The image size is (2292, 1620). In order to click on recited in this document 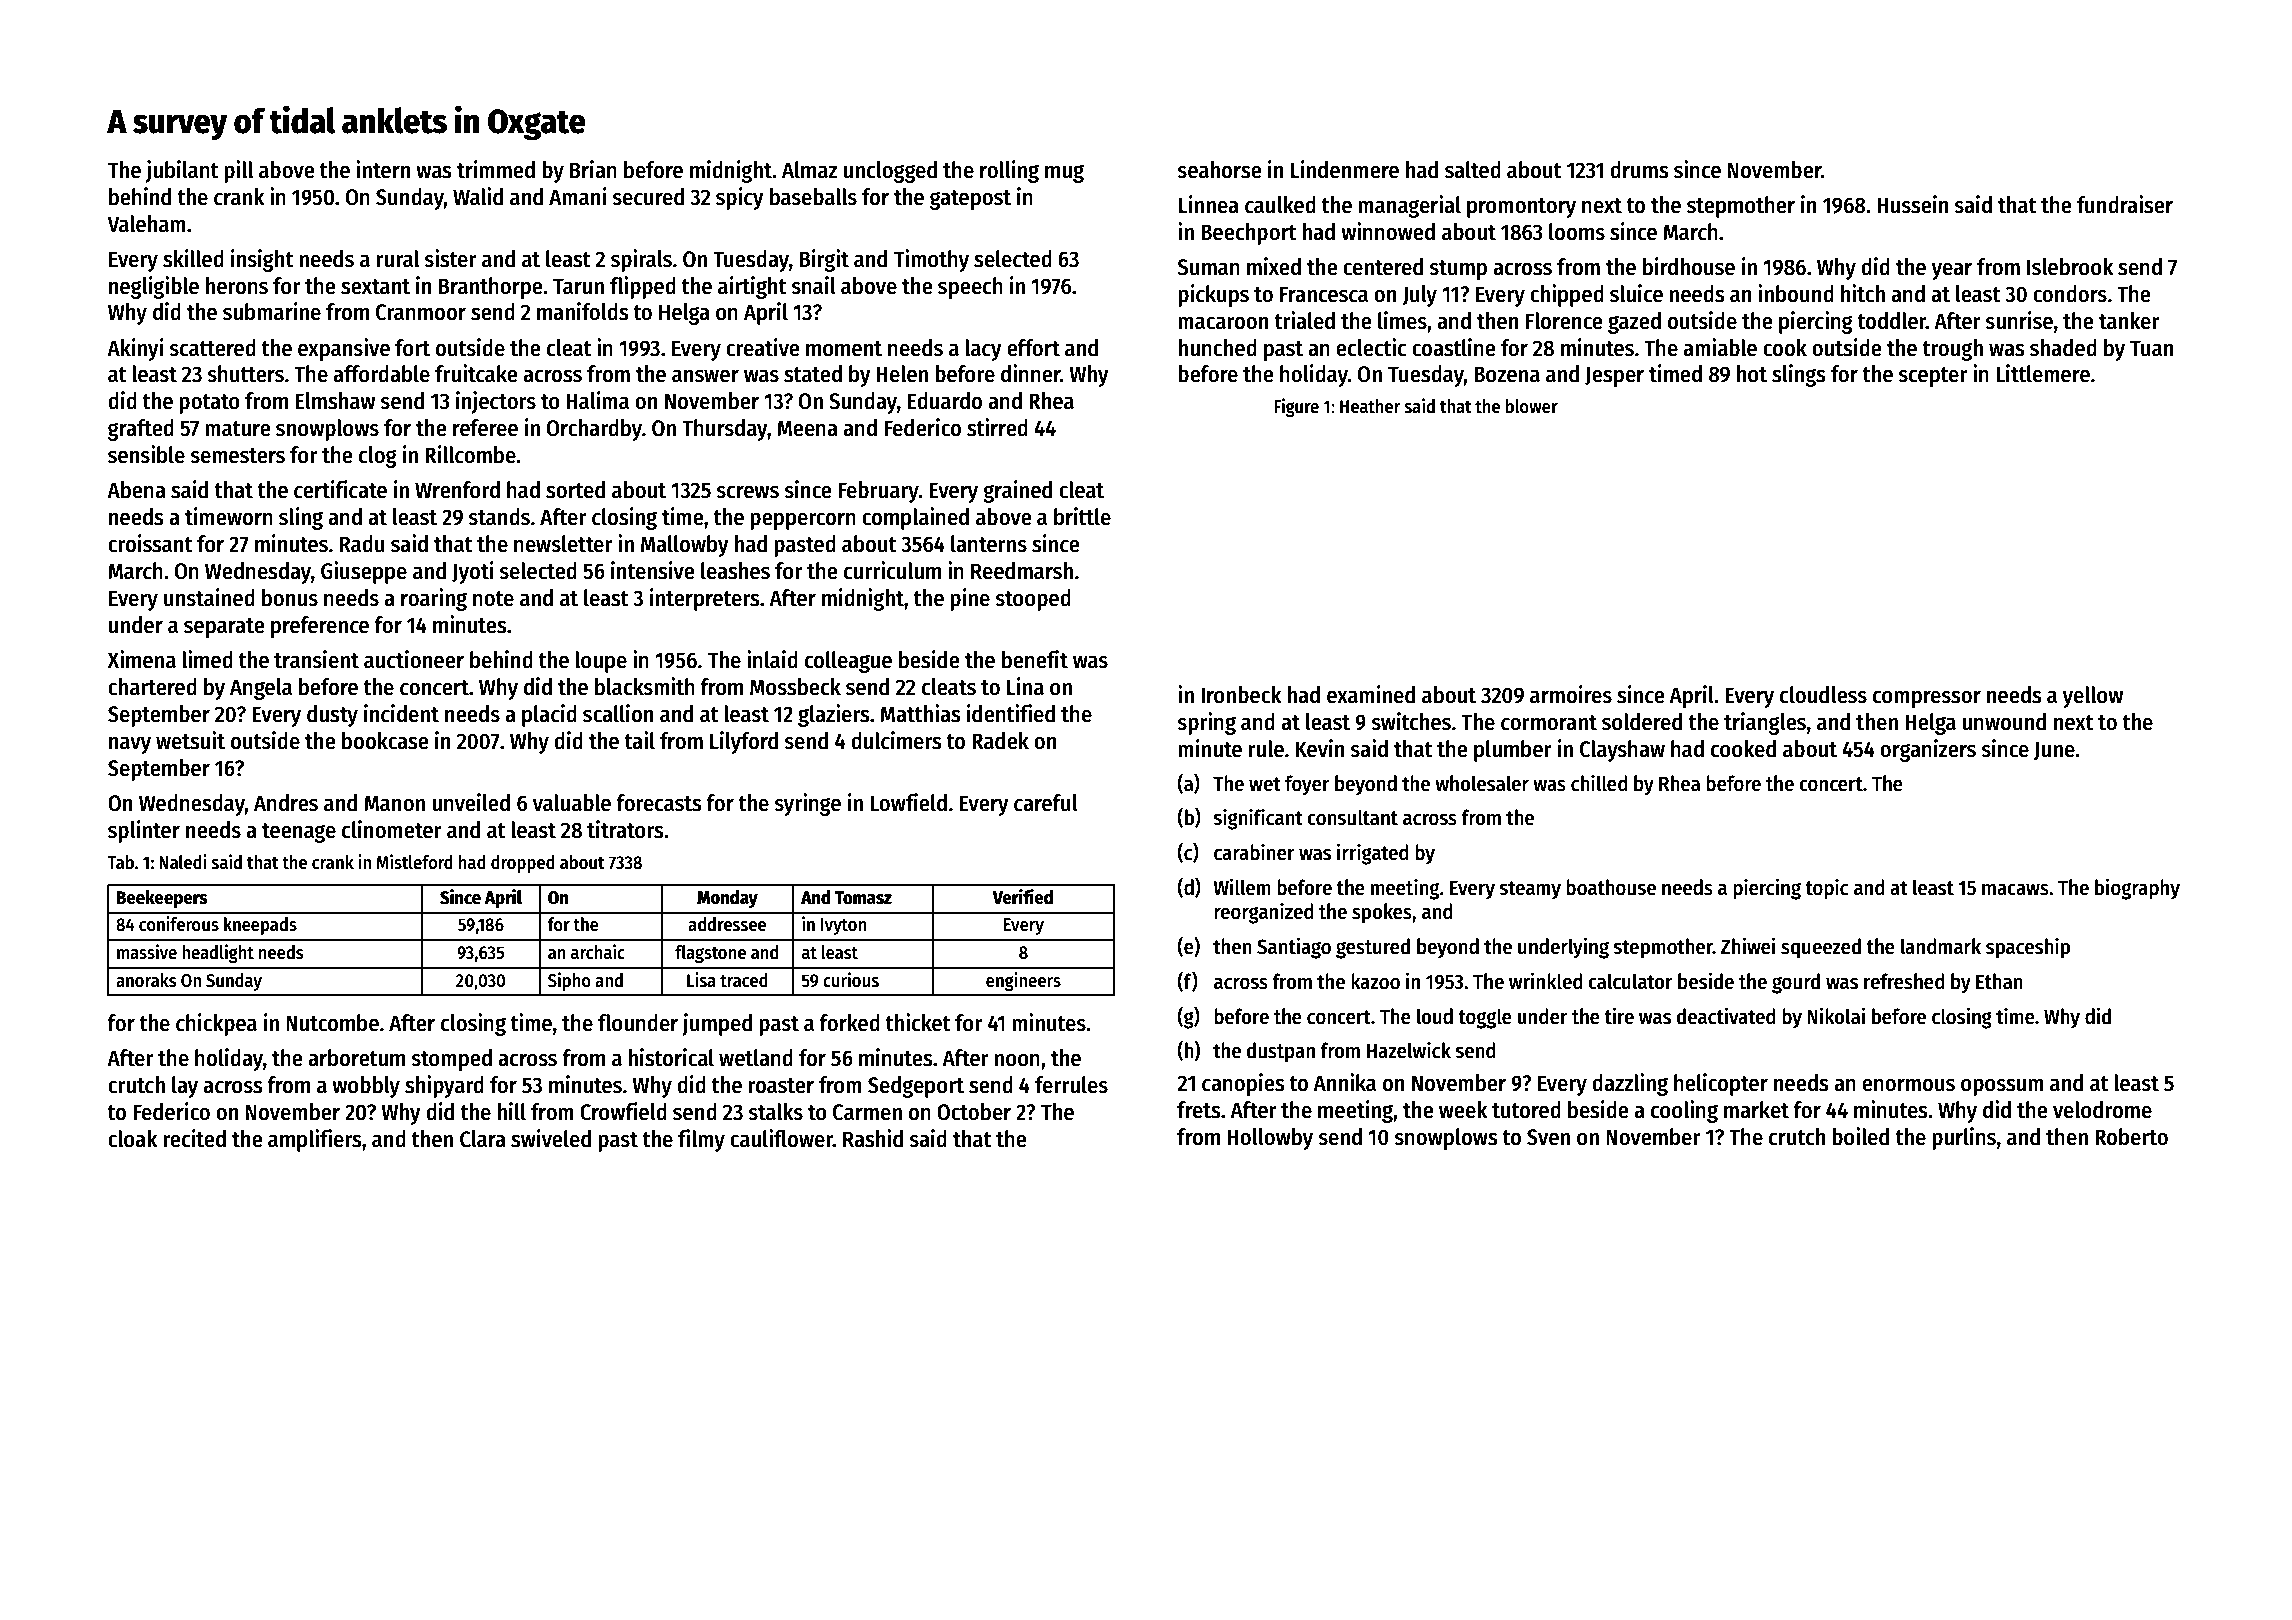, I will do `click(194, 1138)`.
